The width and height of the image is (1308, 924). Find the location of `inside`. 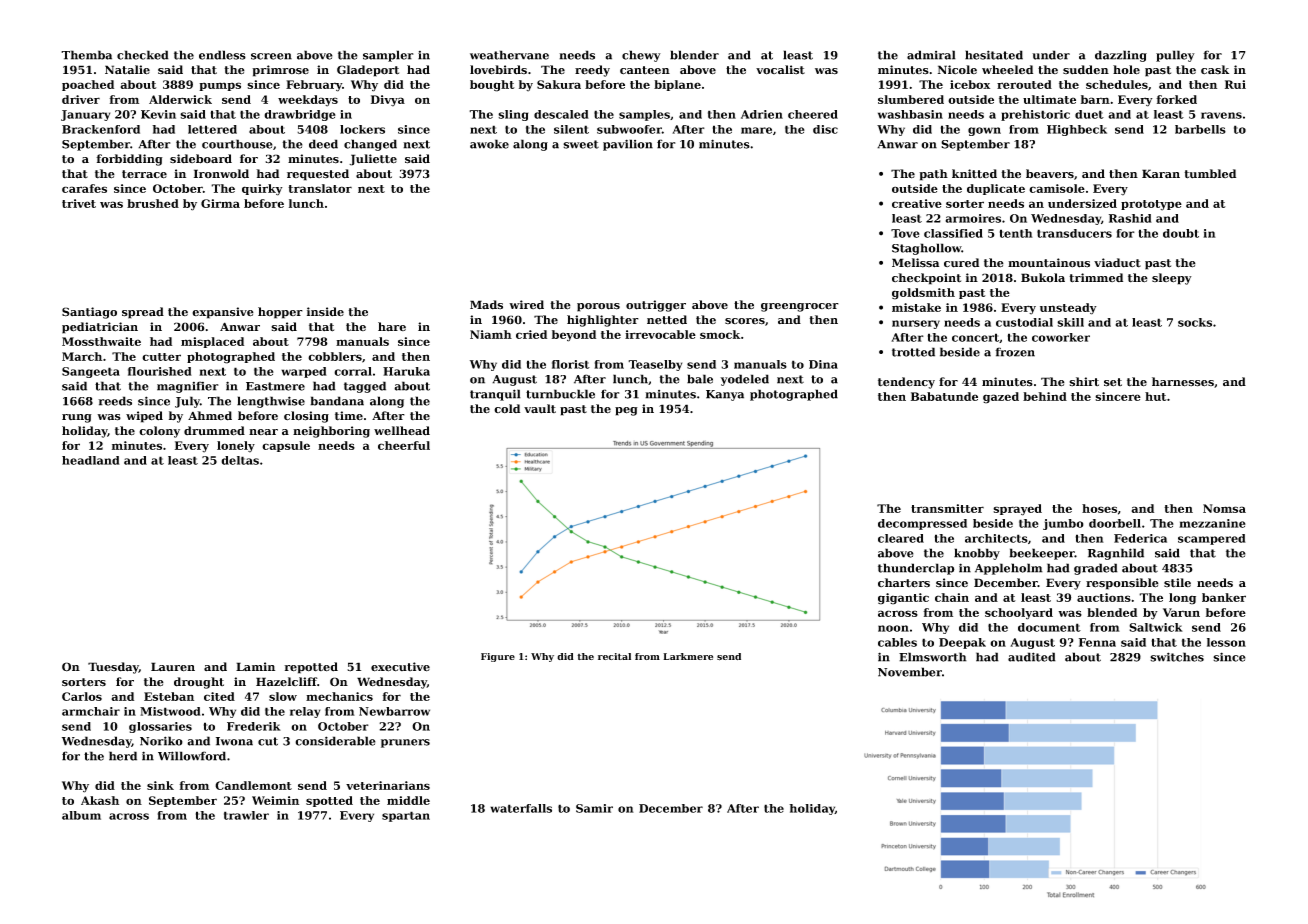

inside is located at coordinates (325, 312).
